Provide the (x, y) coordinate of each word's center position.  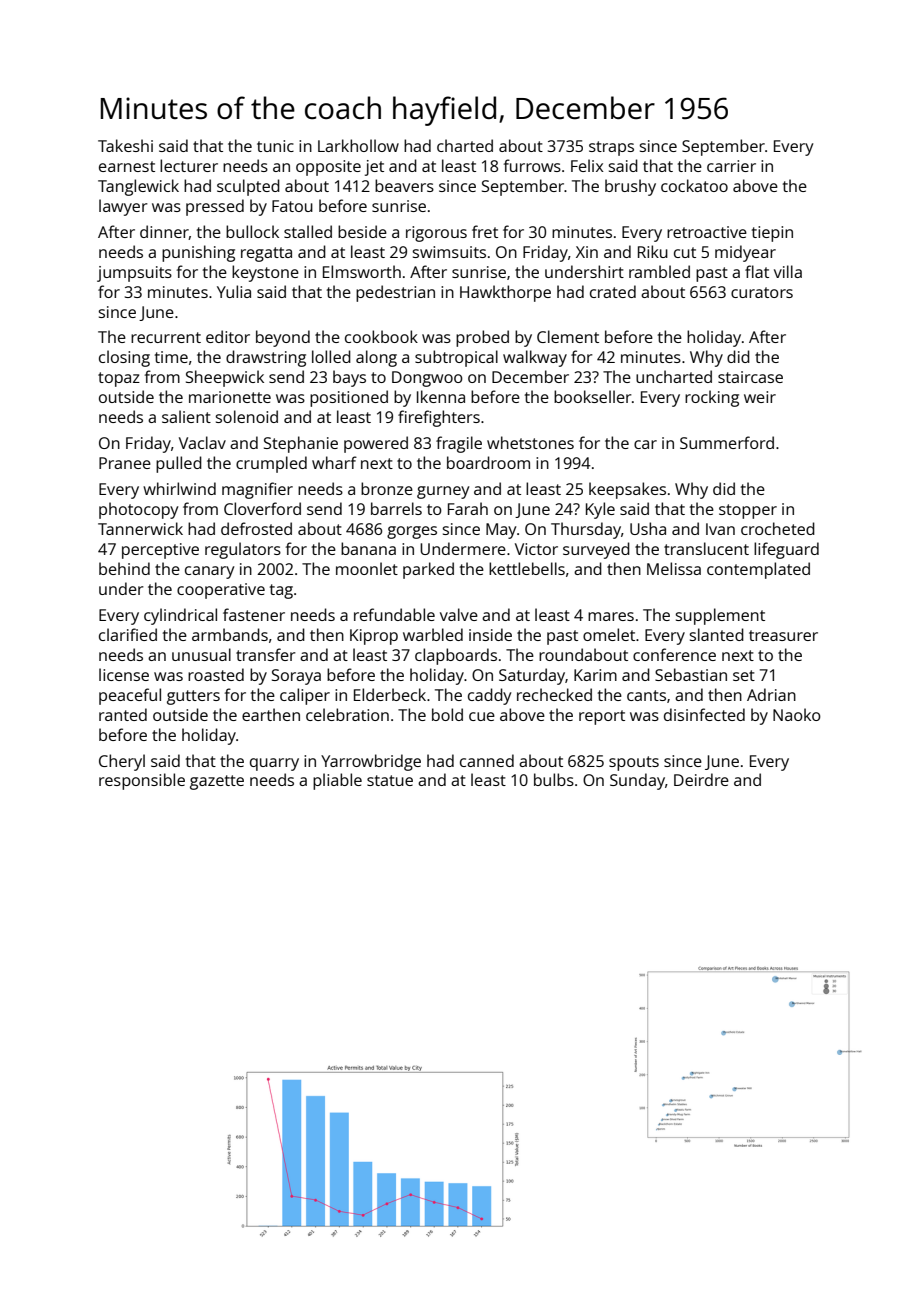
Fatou (292, 206)
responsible (142, 781)
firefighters (439, 418)
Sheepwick (225, 378)
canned (487, 760)
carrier (731, 166)
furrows (532, 165)
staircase (750, 377)
